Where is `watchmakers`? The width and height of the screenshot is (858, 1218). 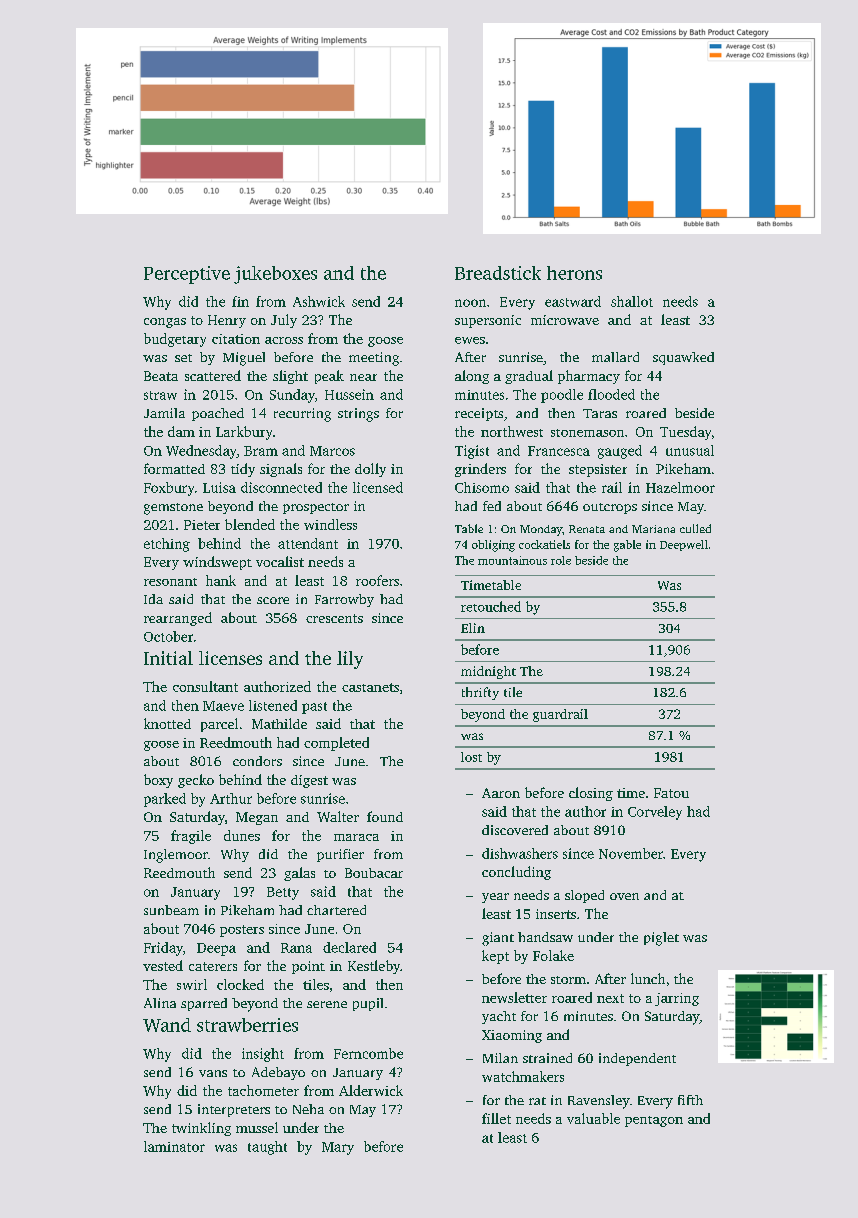
watchmakers is located at coordinates (523, 1076).
